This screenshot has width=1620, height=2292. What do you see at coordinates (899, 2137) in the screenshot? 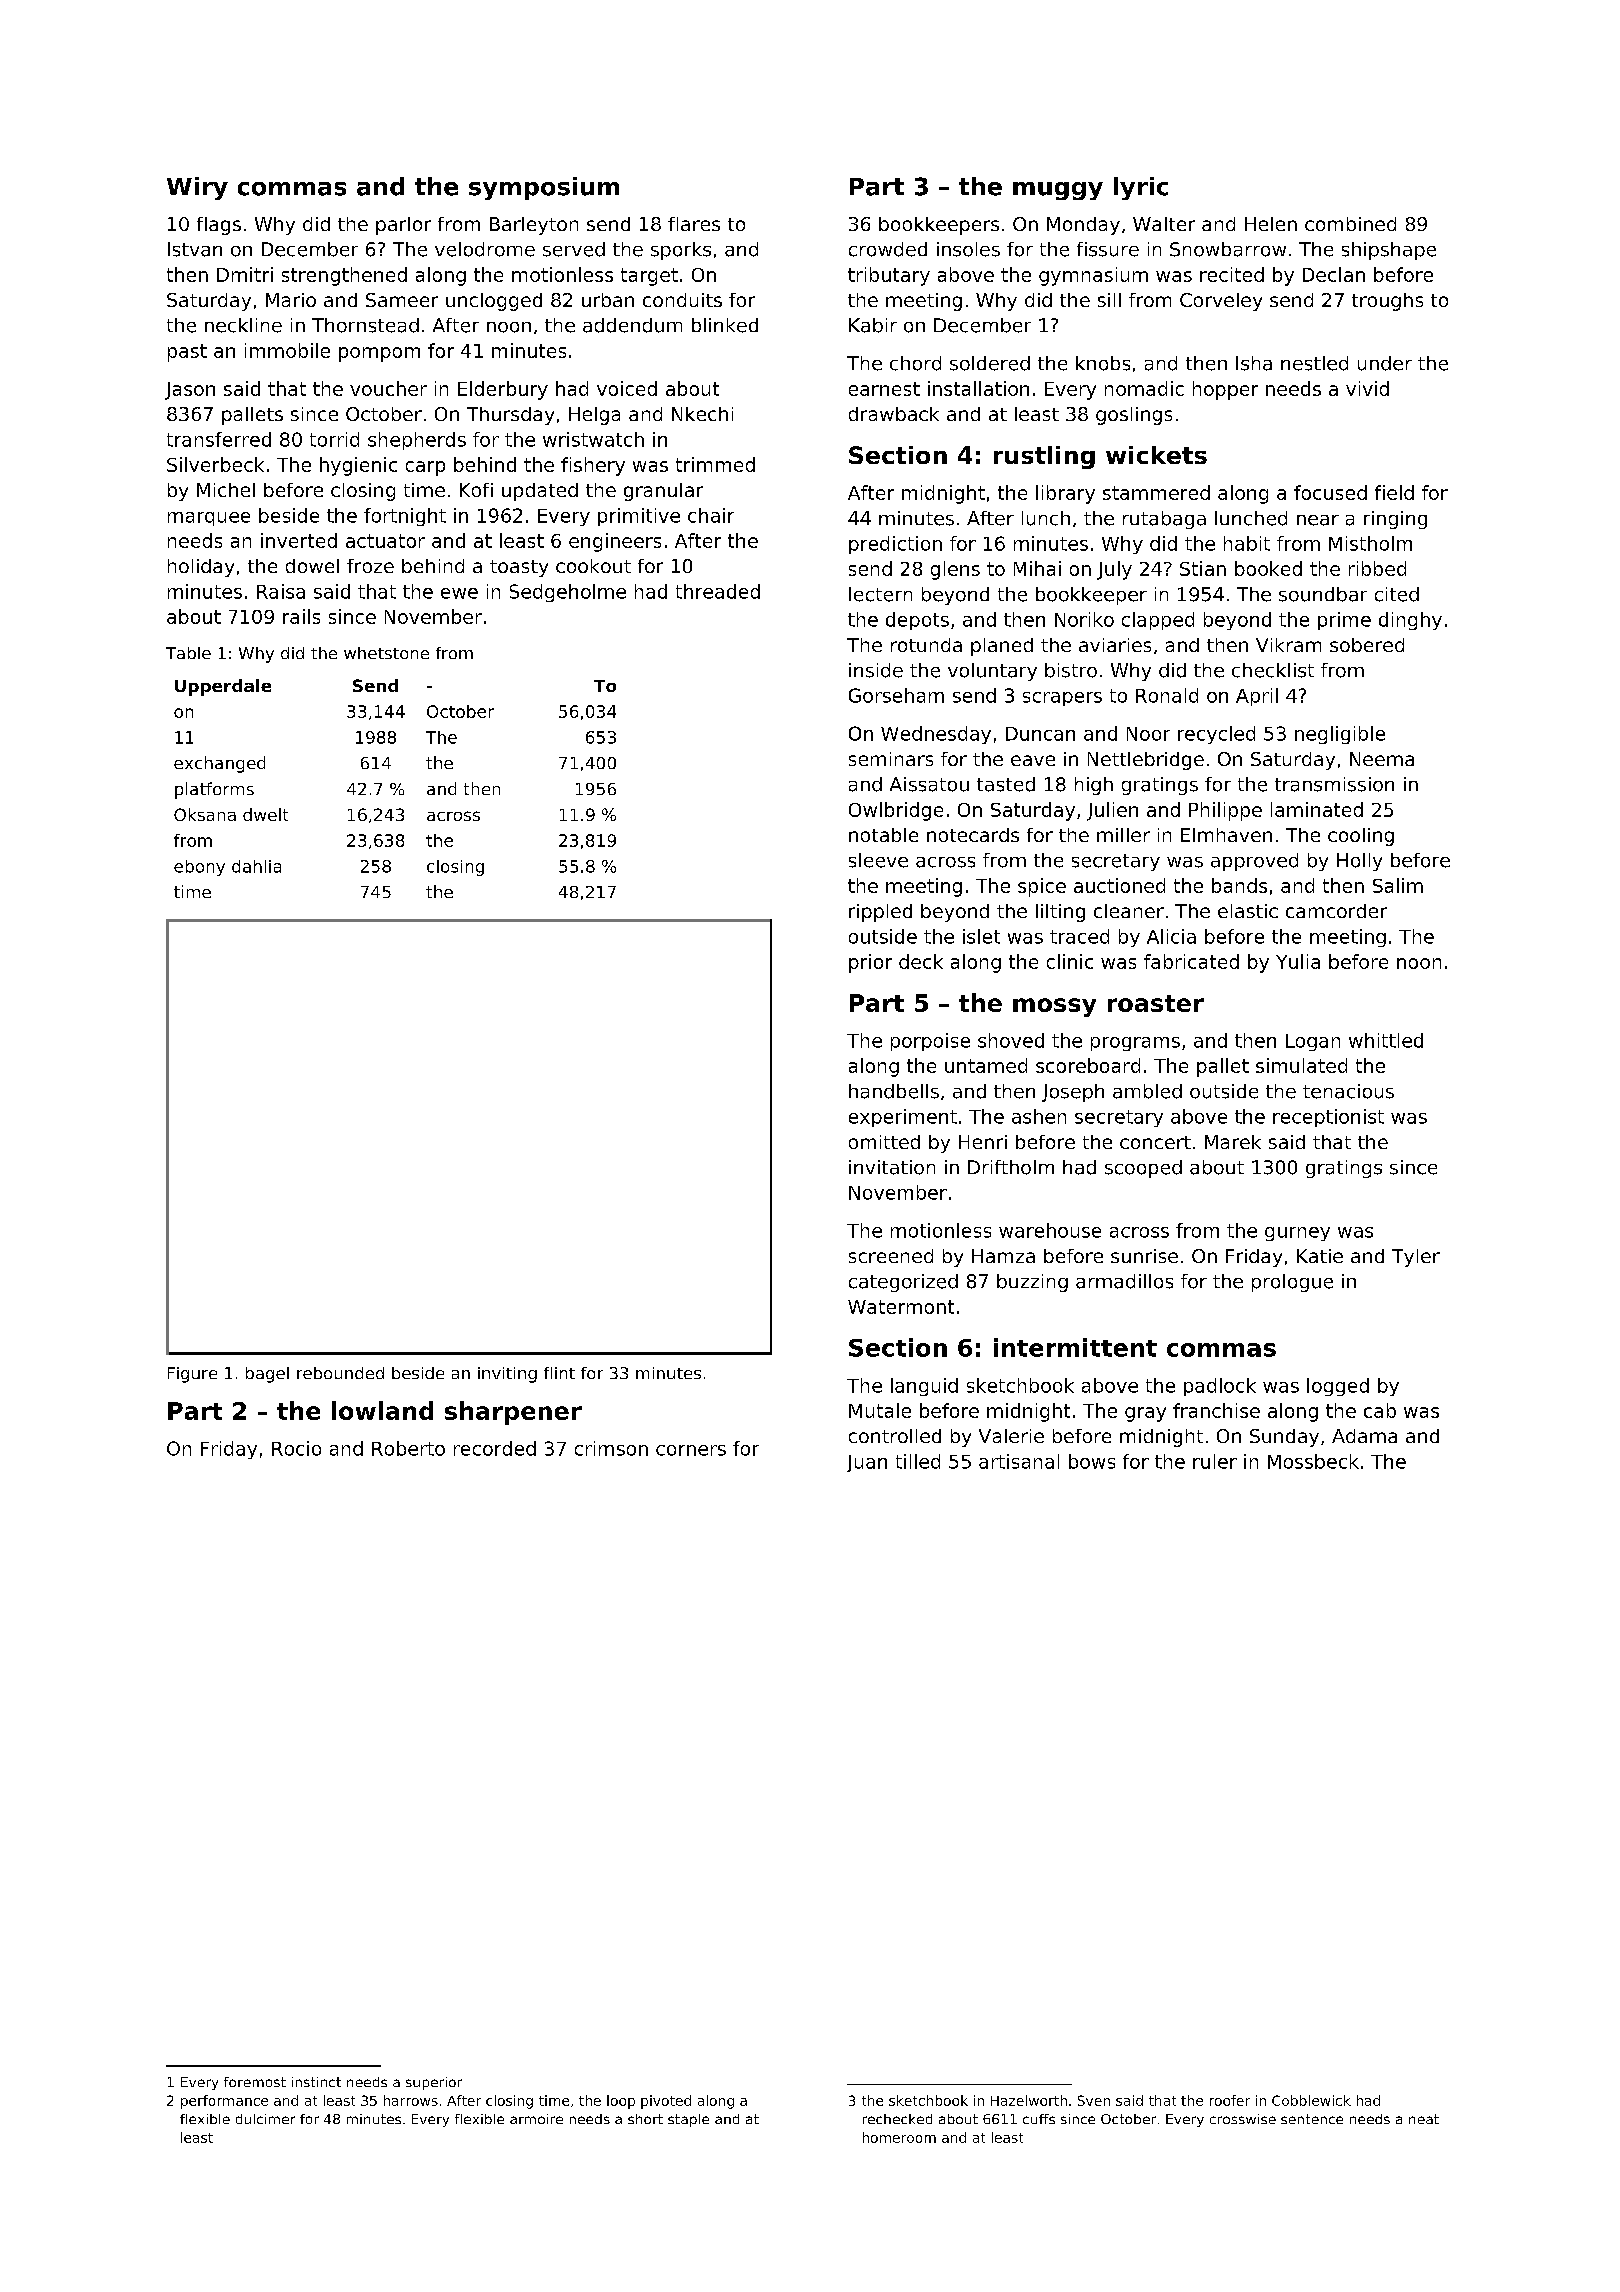
I see `homeroom` at bounding box center [899, 2137].
